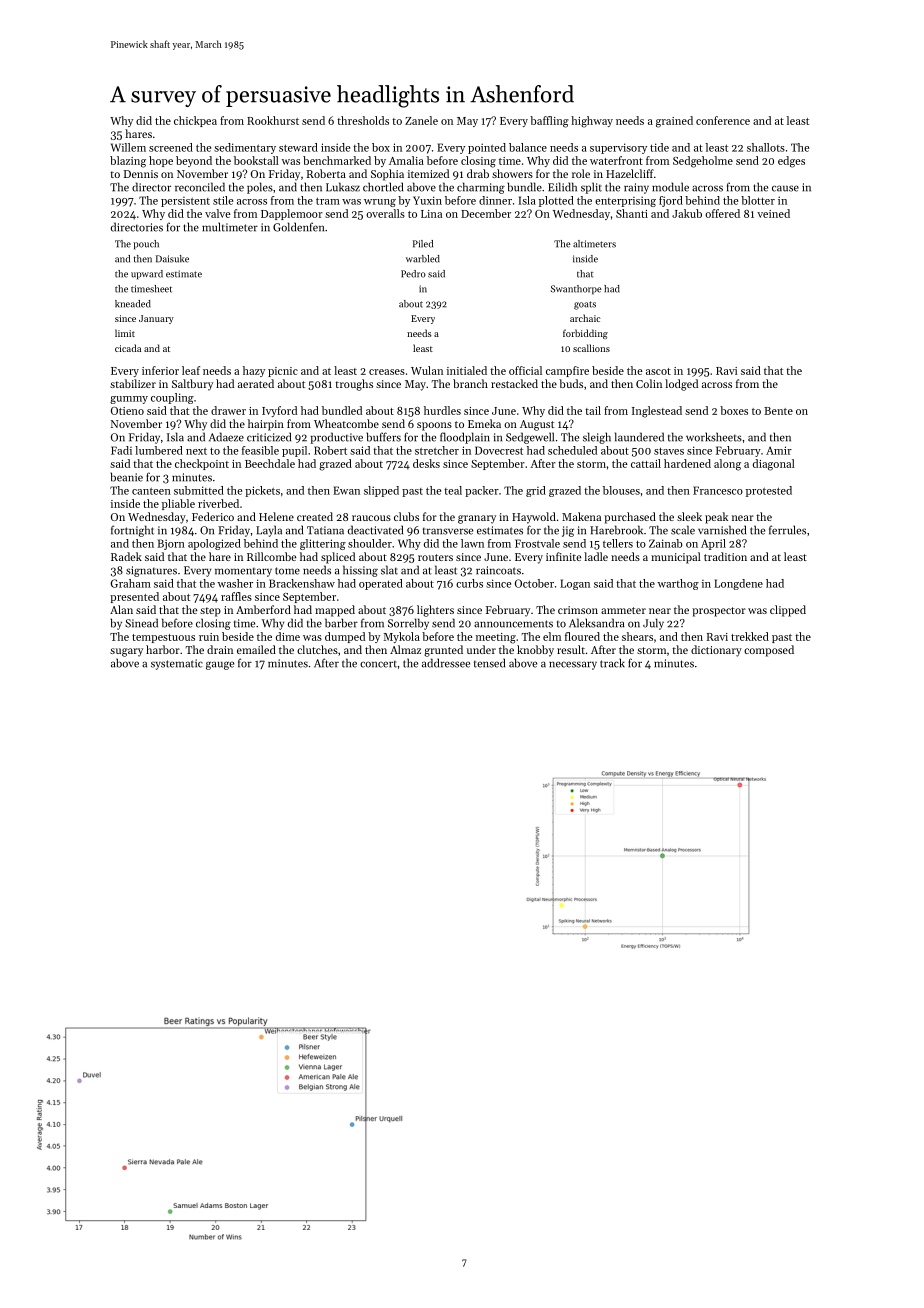  I want to click on Longdene, so click(738, 584).
